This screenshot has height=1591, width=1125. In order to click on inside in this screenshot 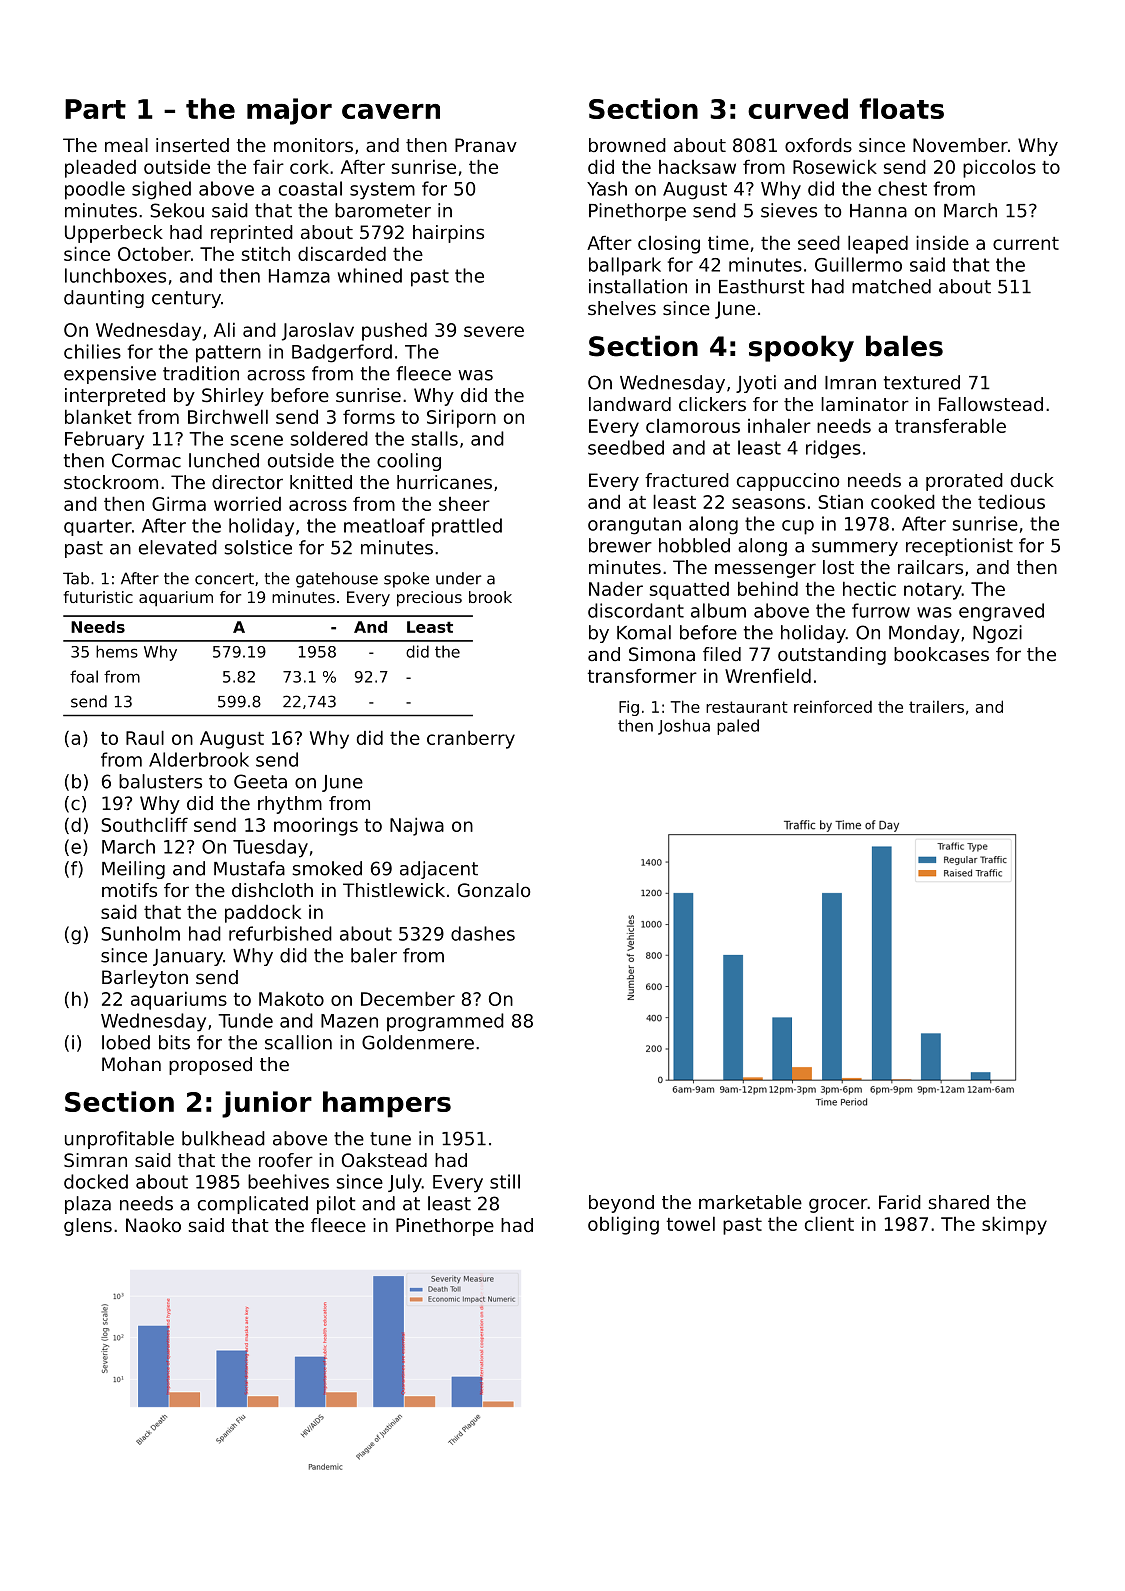, I will do `click(942, 242)`.
